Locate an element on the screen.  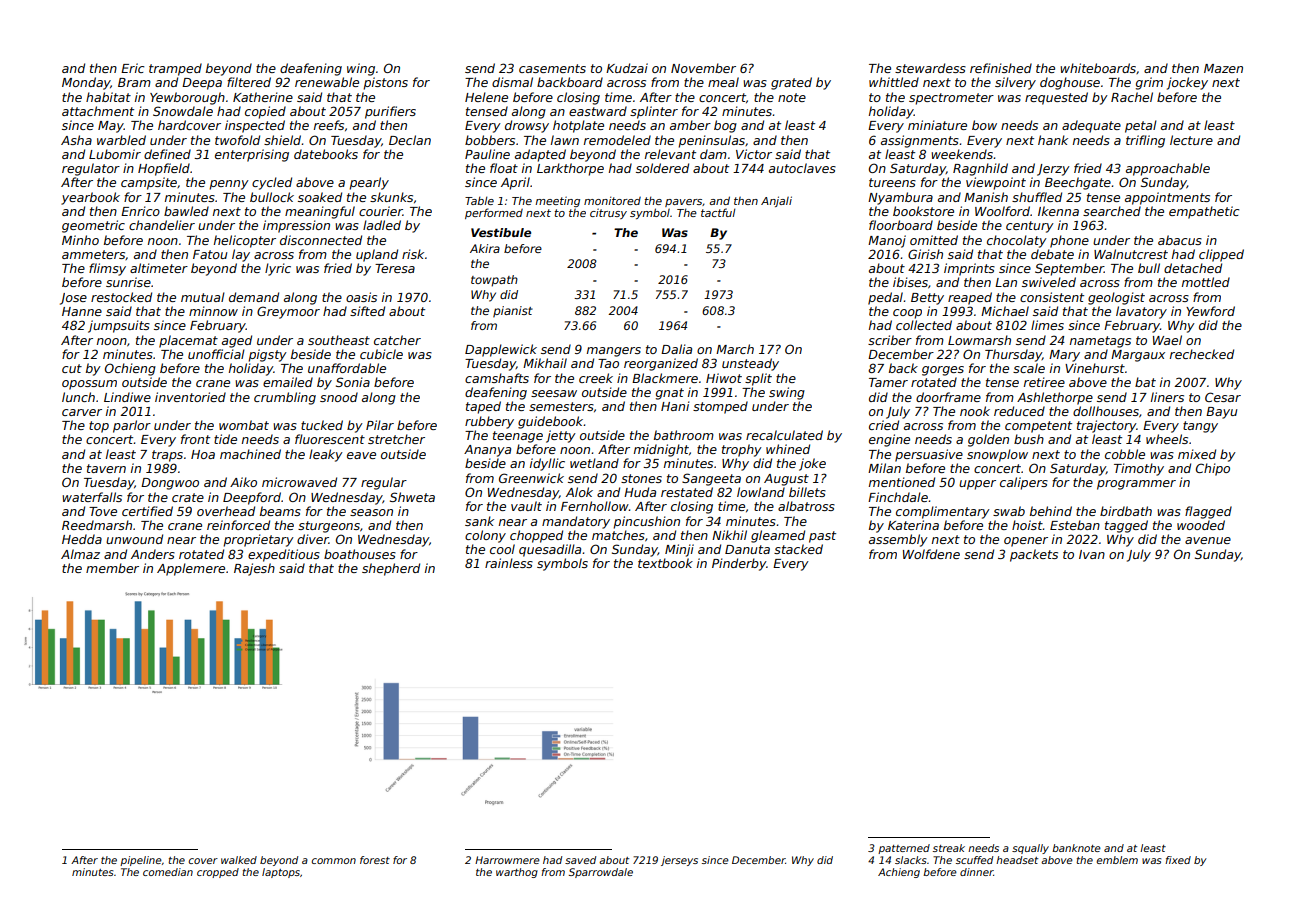
waterfalls is located at coordinates (92, 497).
